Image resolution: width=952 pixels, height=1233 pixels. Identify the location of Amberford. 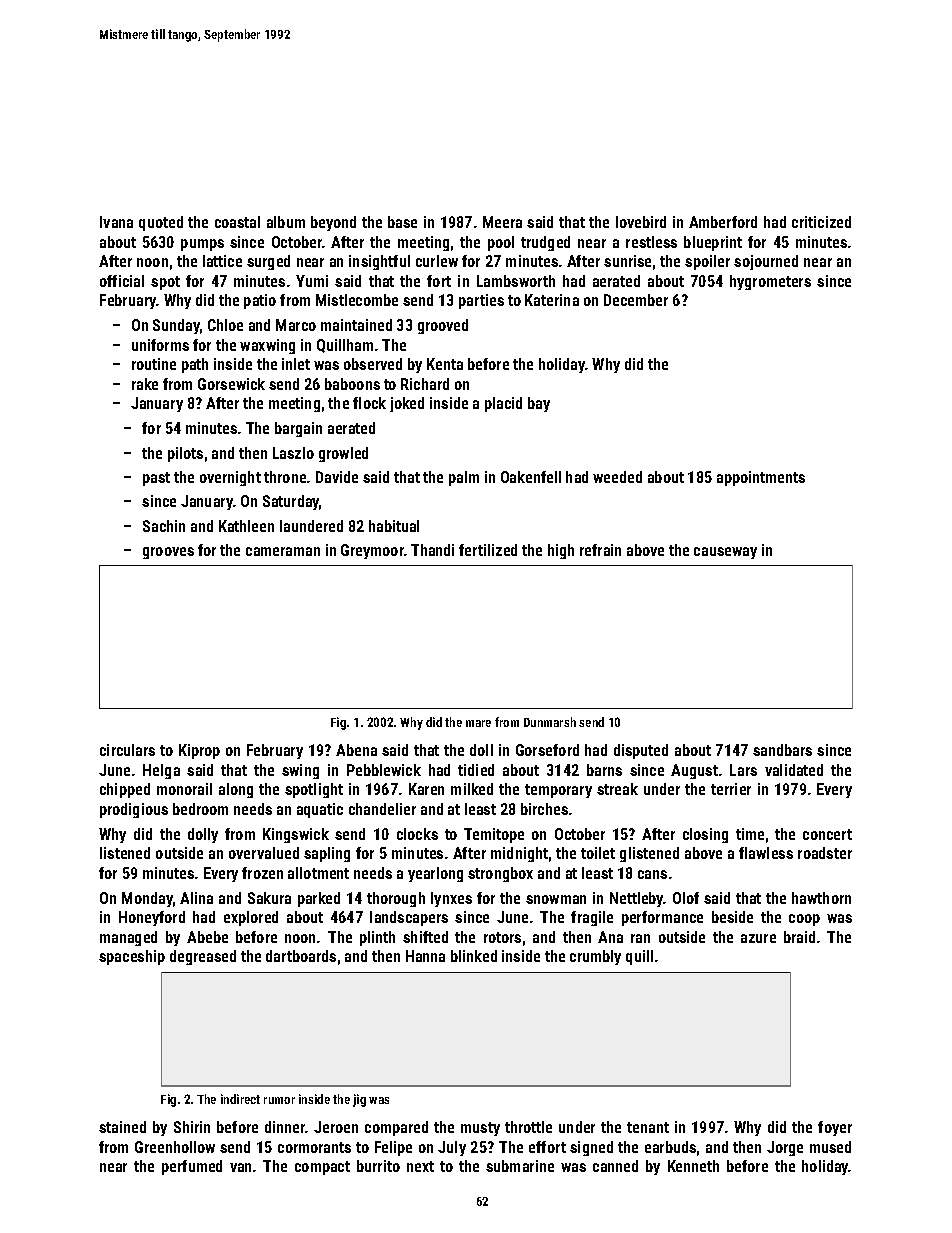
(723, 222).
